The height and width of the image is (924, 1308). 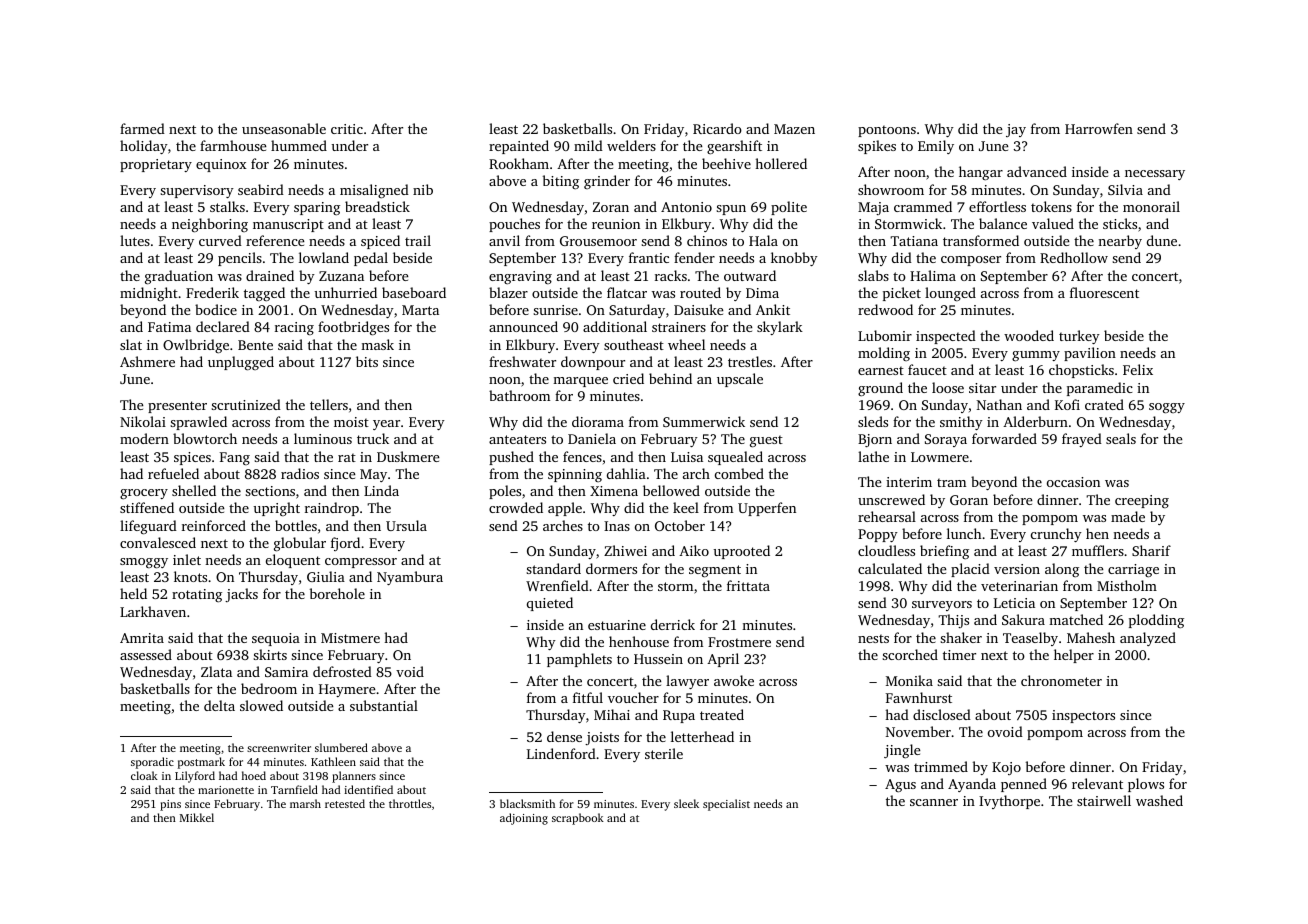 I want to click on skirts, so click(x=270, y=654).
